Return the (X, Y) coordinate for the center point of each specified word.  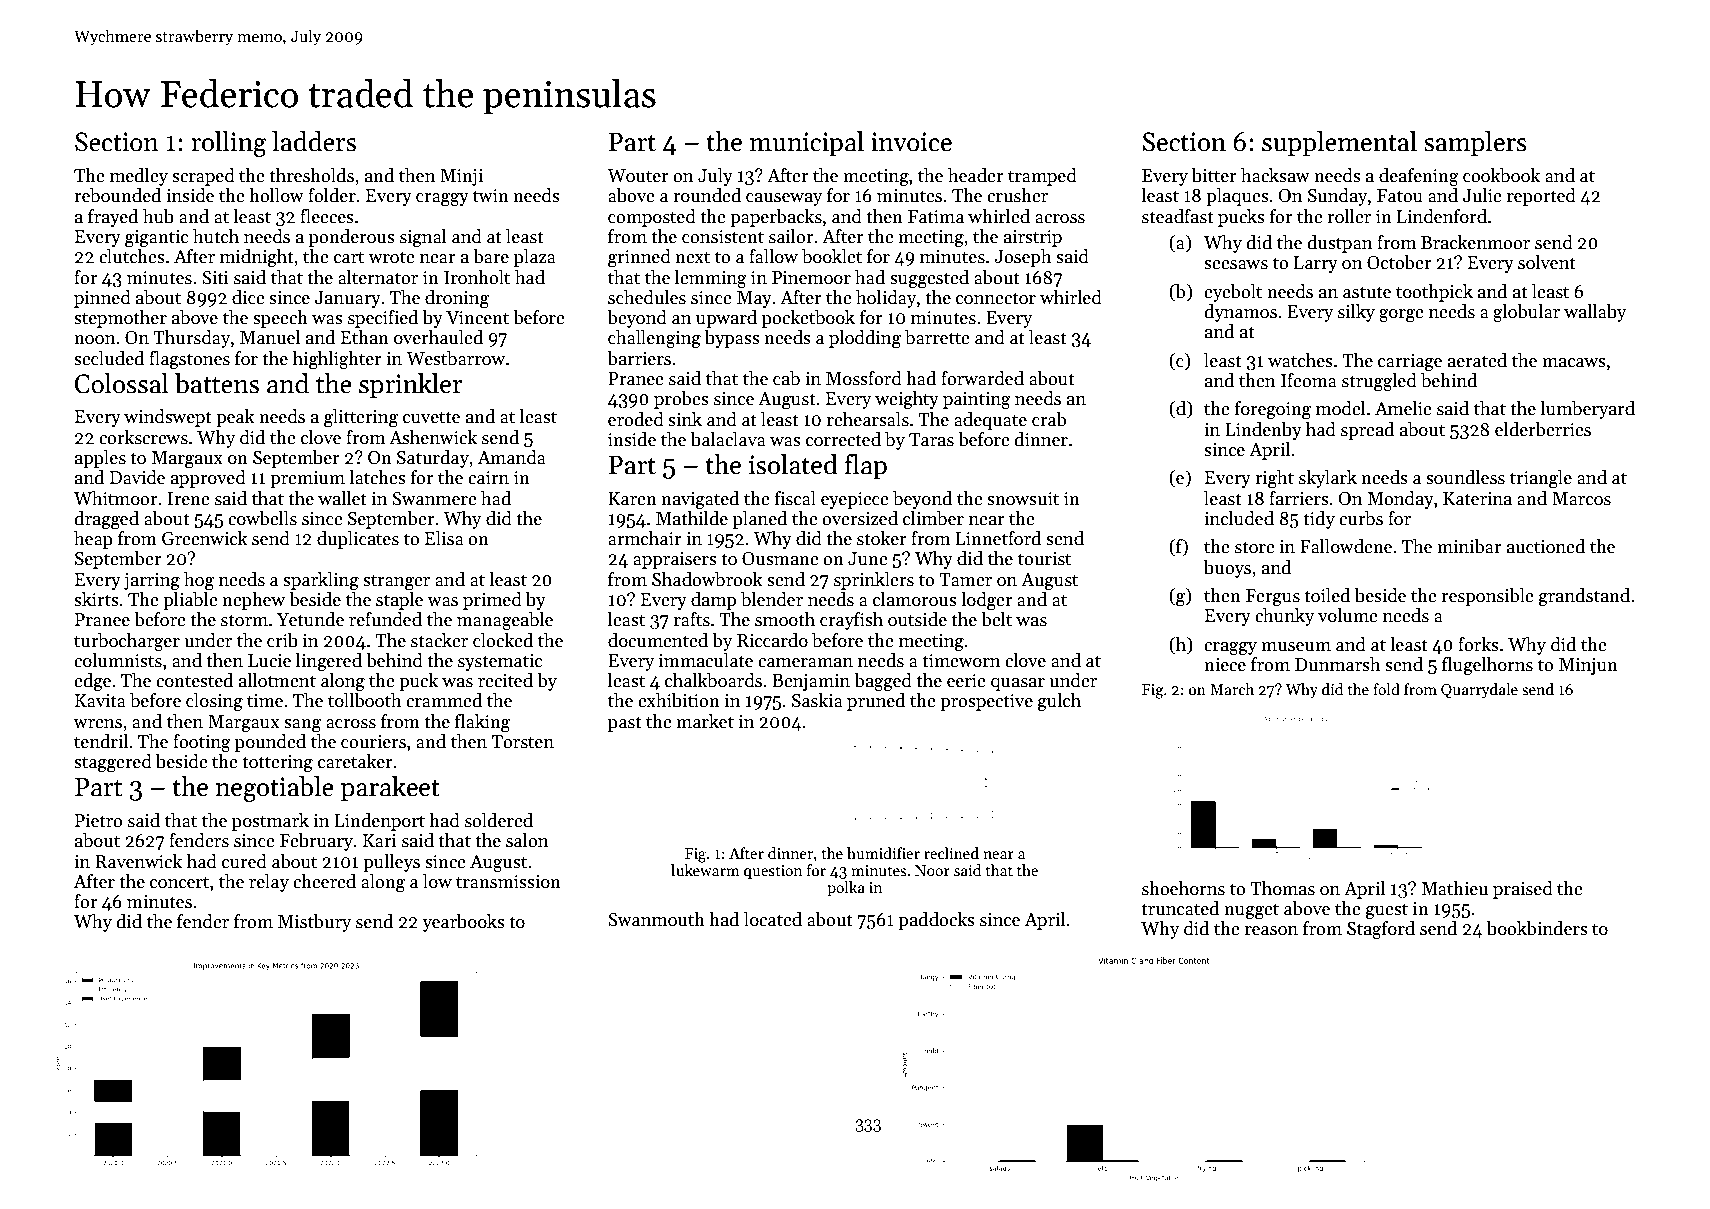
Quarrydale (1479, 690)
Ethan (365, 337)
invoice (911, 142)
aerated (1477, 360)
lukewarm (705, 870)
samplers (1475, 144)
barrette (937, 337)
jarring (152, 582)
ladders (314, 141)
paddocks (936, 921)
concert (179, 882)
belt (996, 619)
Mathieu (1455, 888)
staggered (113, 763)
